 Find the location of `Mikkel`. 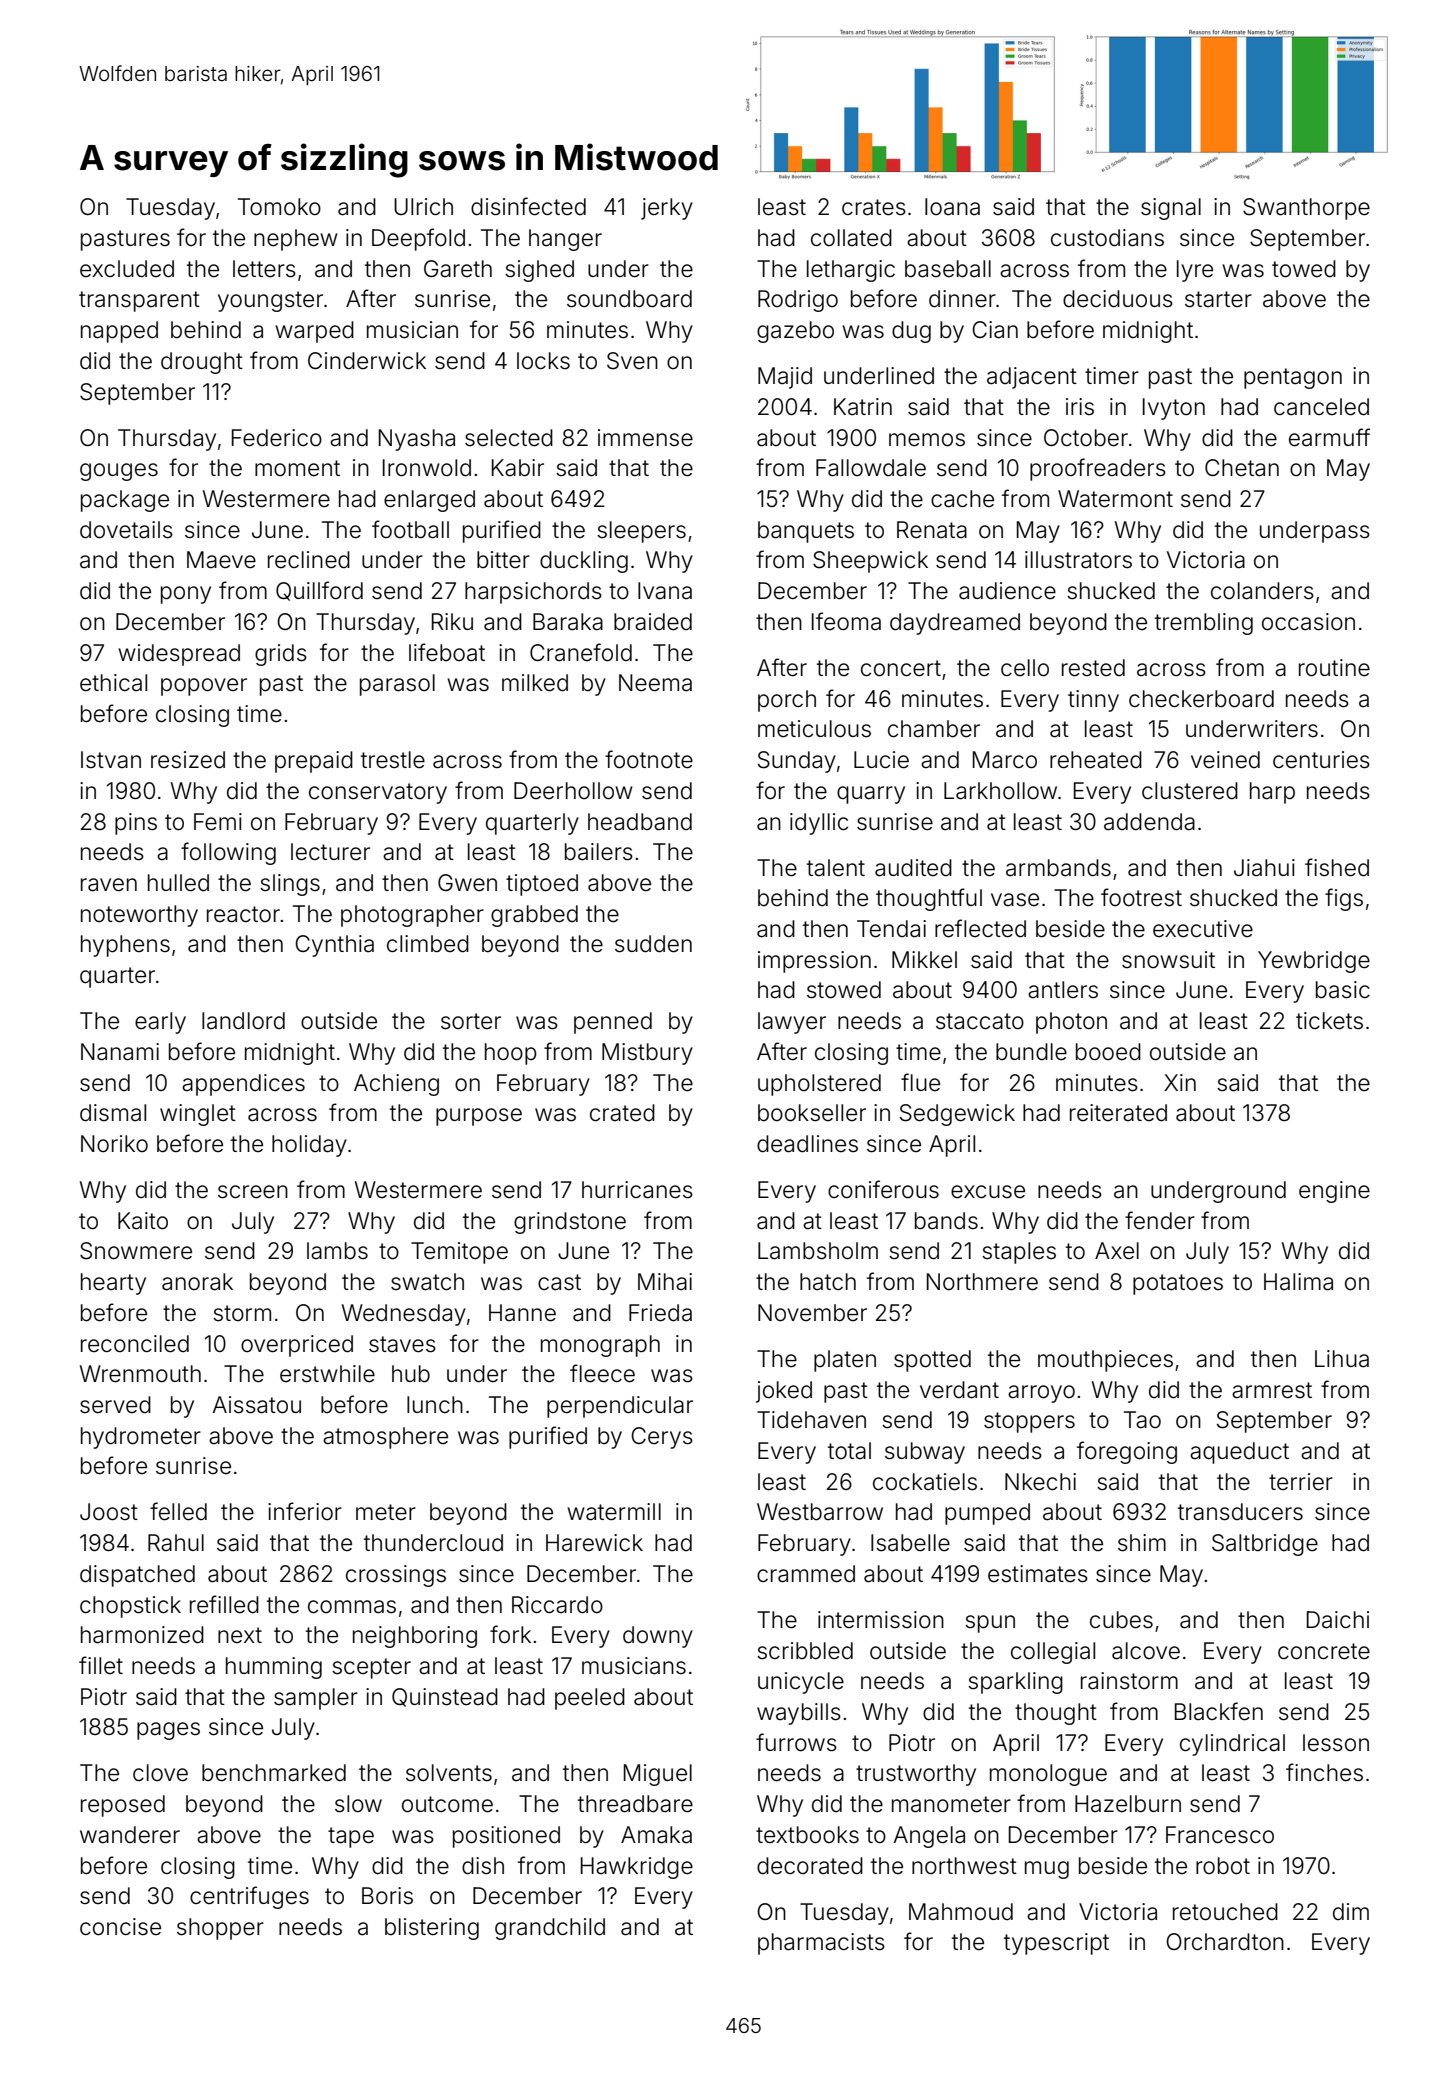

Mikkel is located at coordinates (924, 960).
